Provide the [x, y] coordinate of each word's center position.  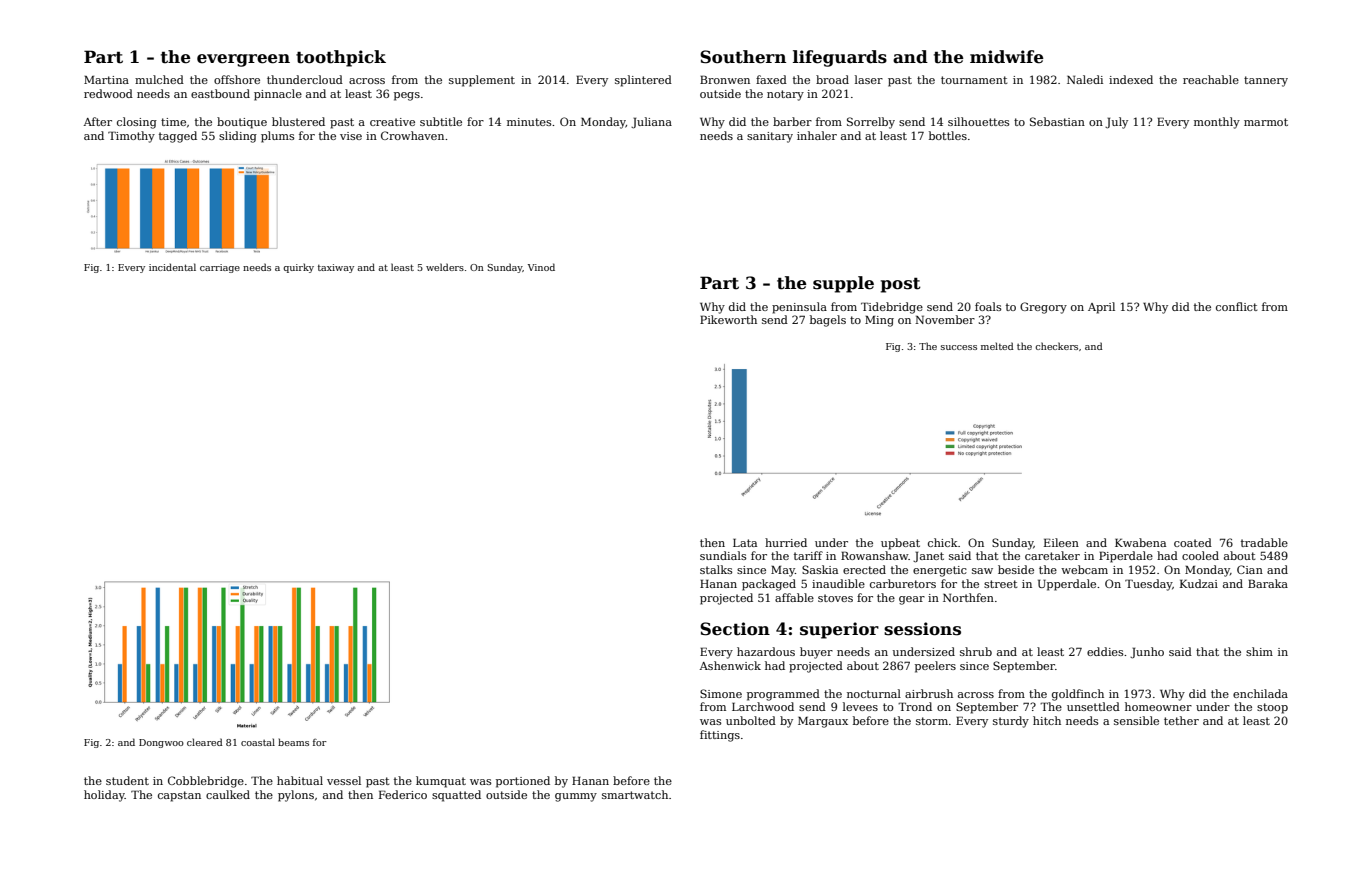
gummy [576, 797]
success [959, 347]
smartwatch [635, 794]
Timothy [131, 137]
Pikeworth [728, 319]
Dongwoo [161, 743]
